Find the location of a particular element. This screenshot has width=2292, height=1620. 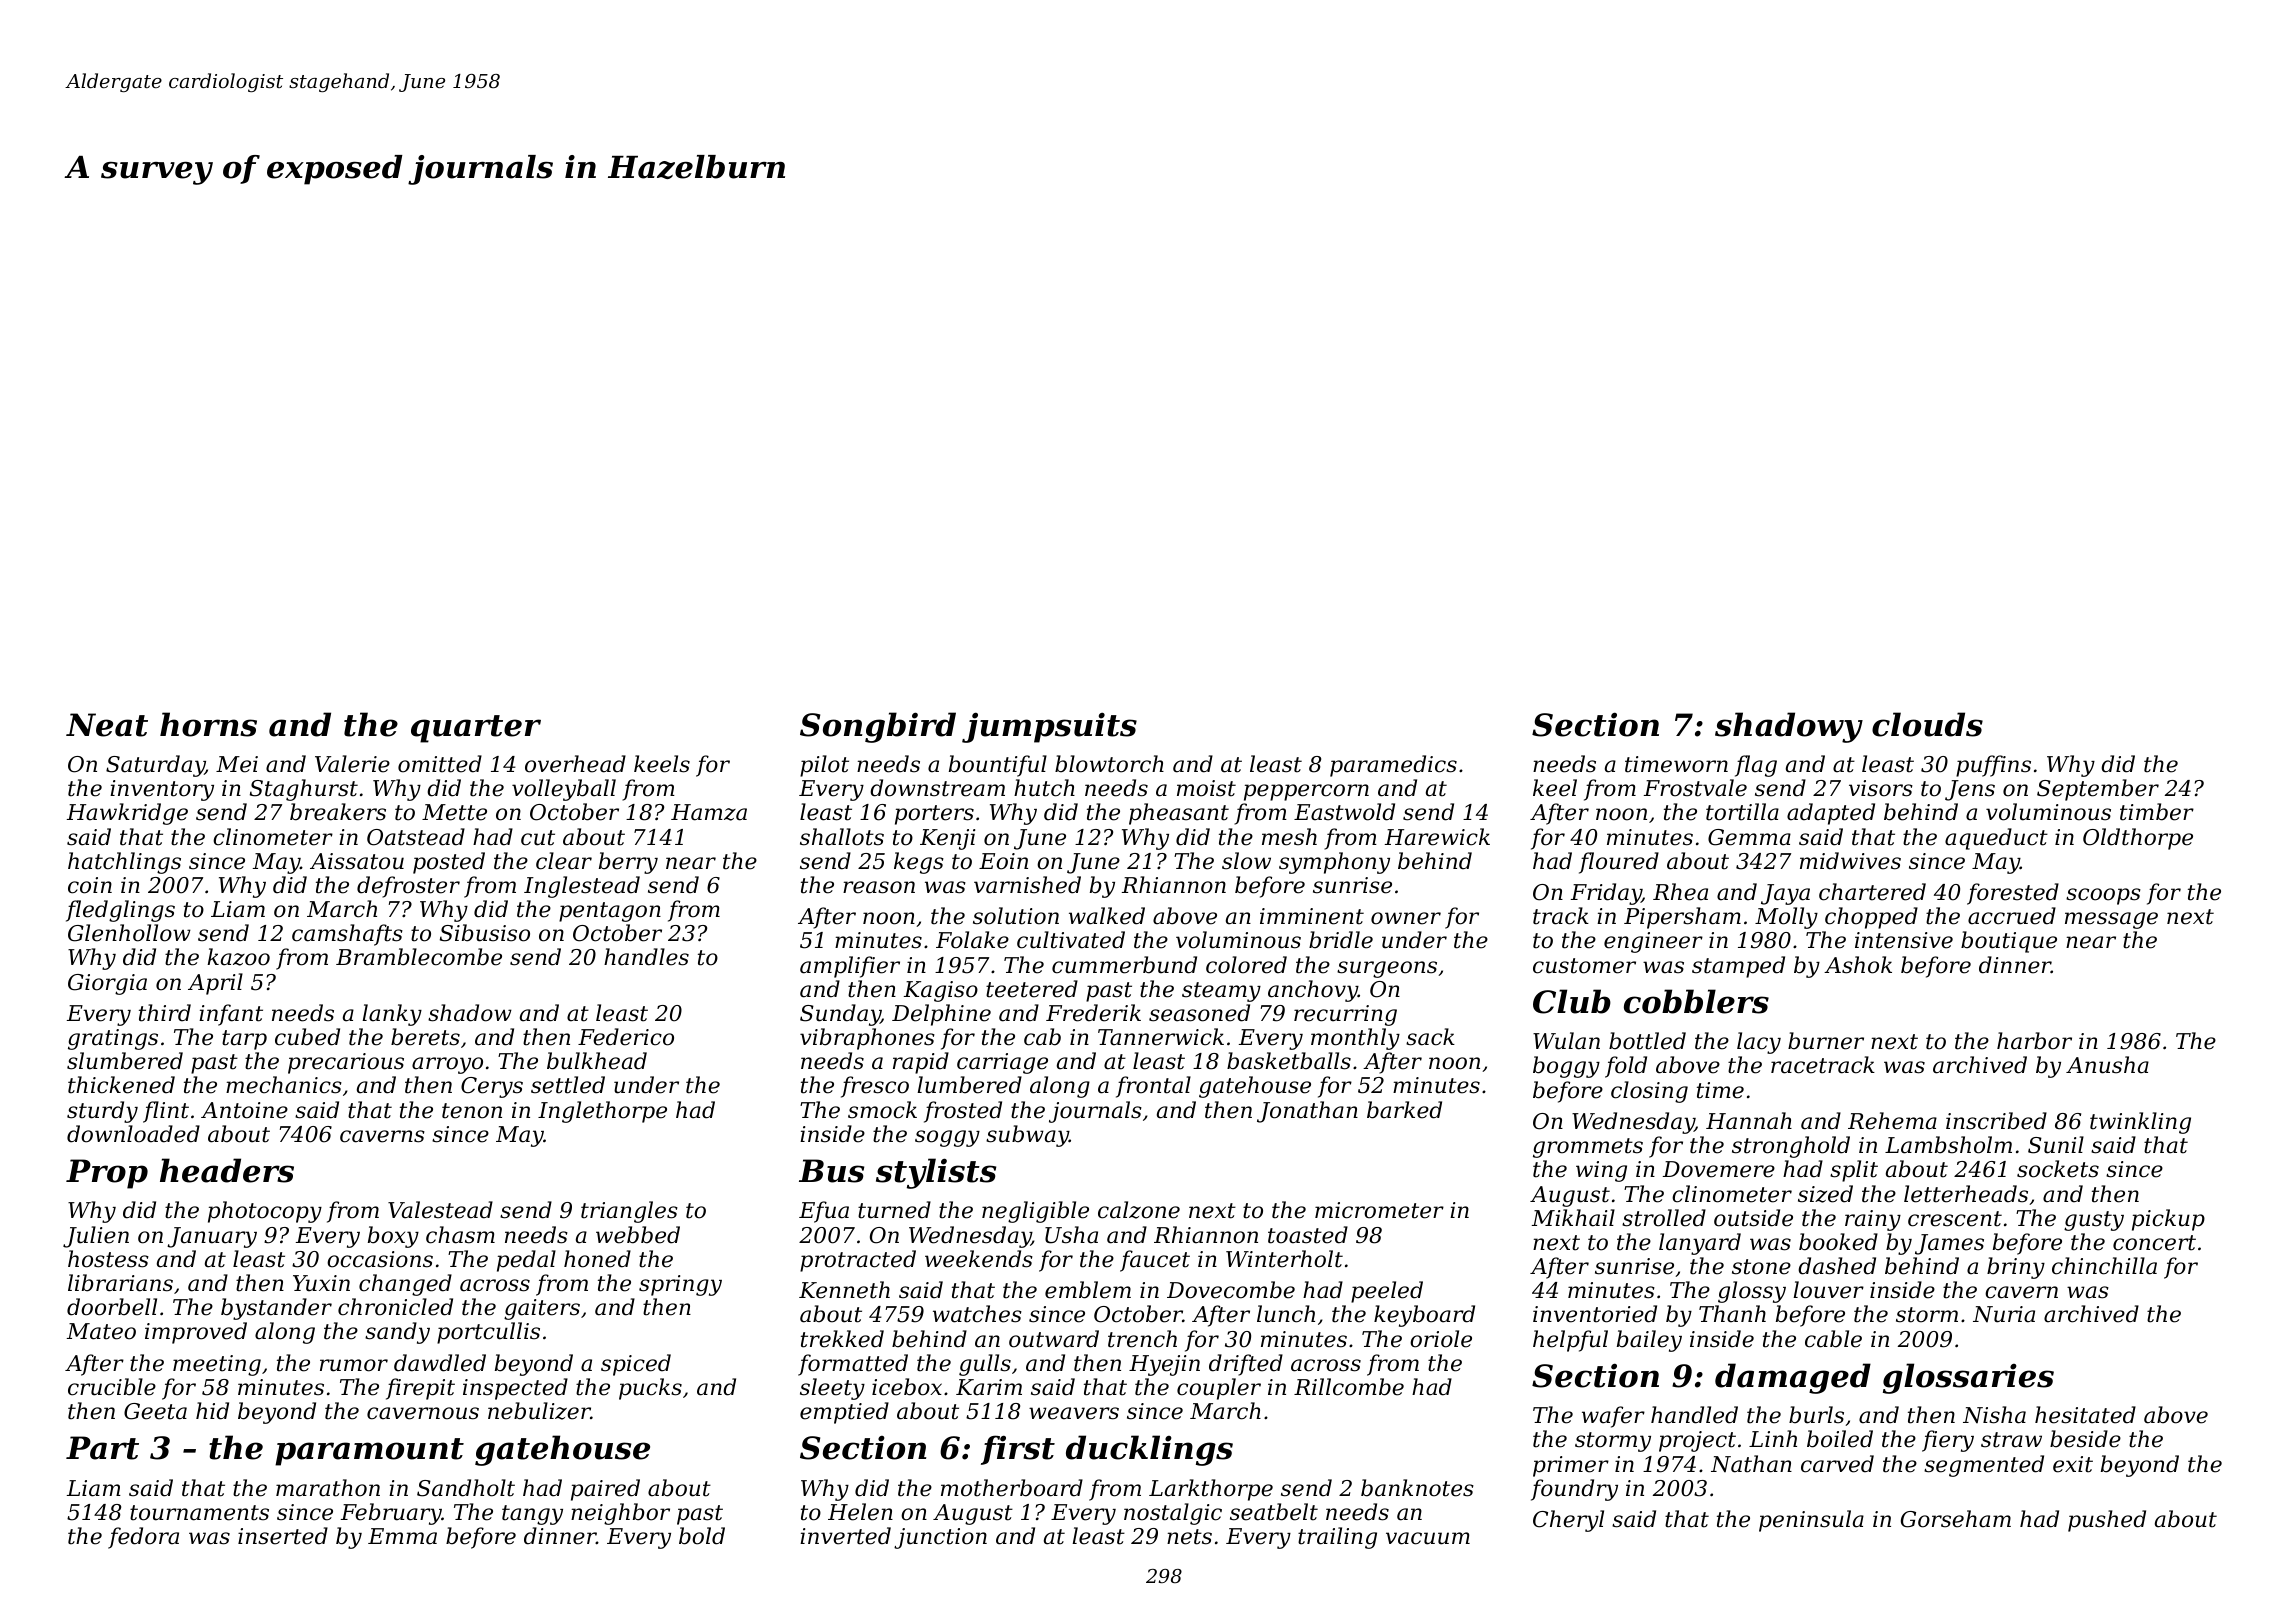

clouds is located at coordinates (1927, 724).
